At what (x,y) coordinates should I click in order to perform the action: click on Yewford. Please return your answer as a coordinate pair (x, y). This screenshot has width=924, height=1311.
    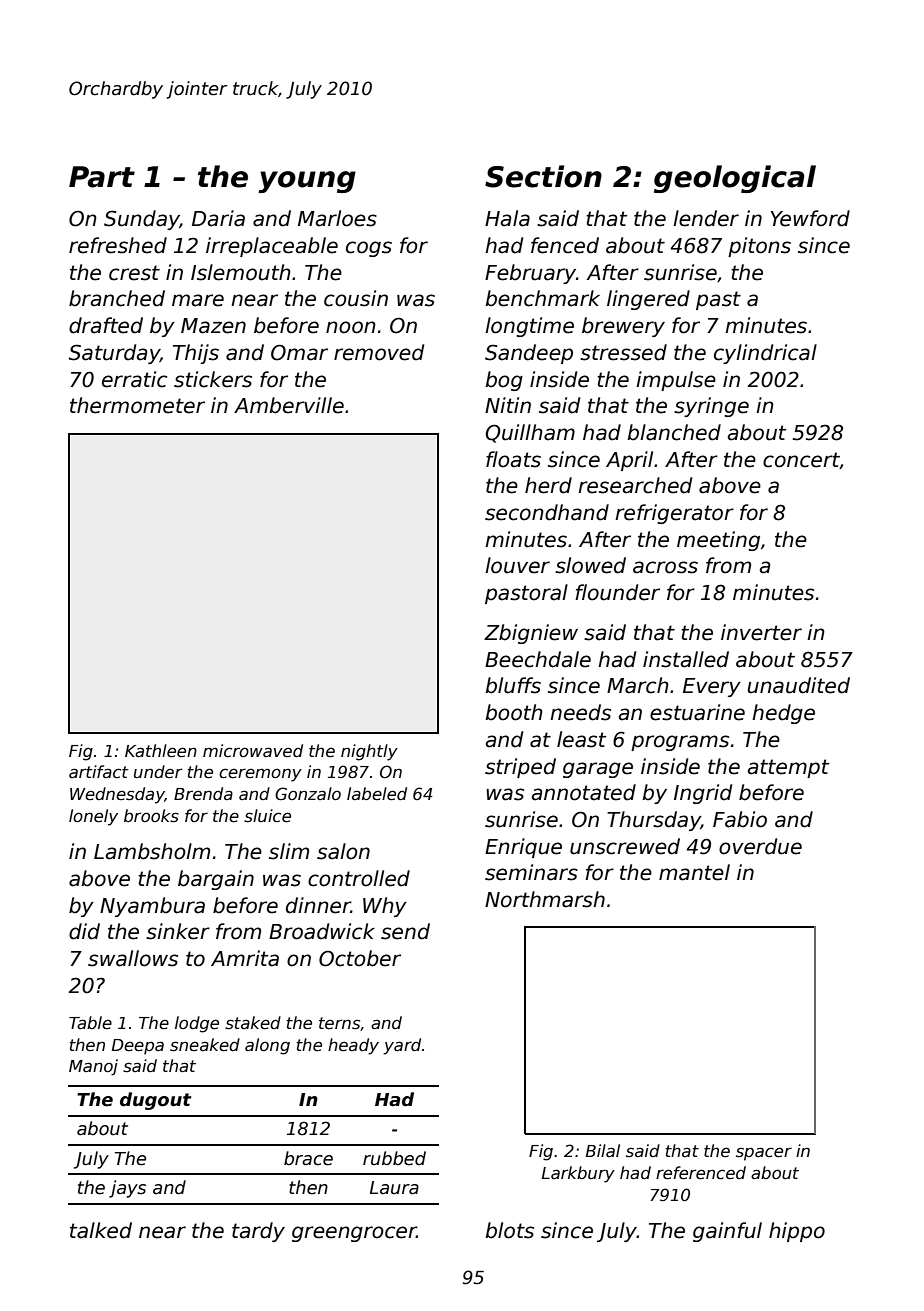
    Looking at the image, I should click on (810, 218).
